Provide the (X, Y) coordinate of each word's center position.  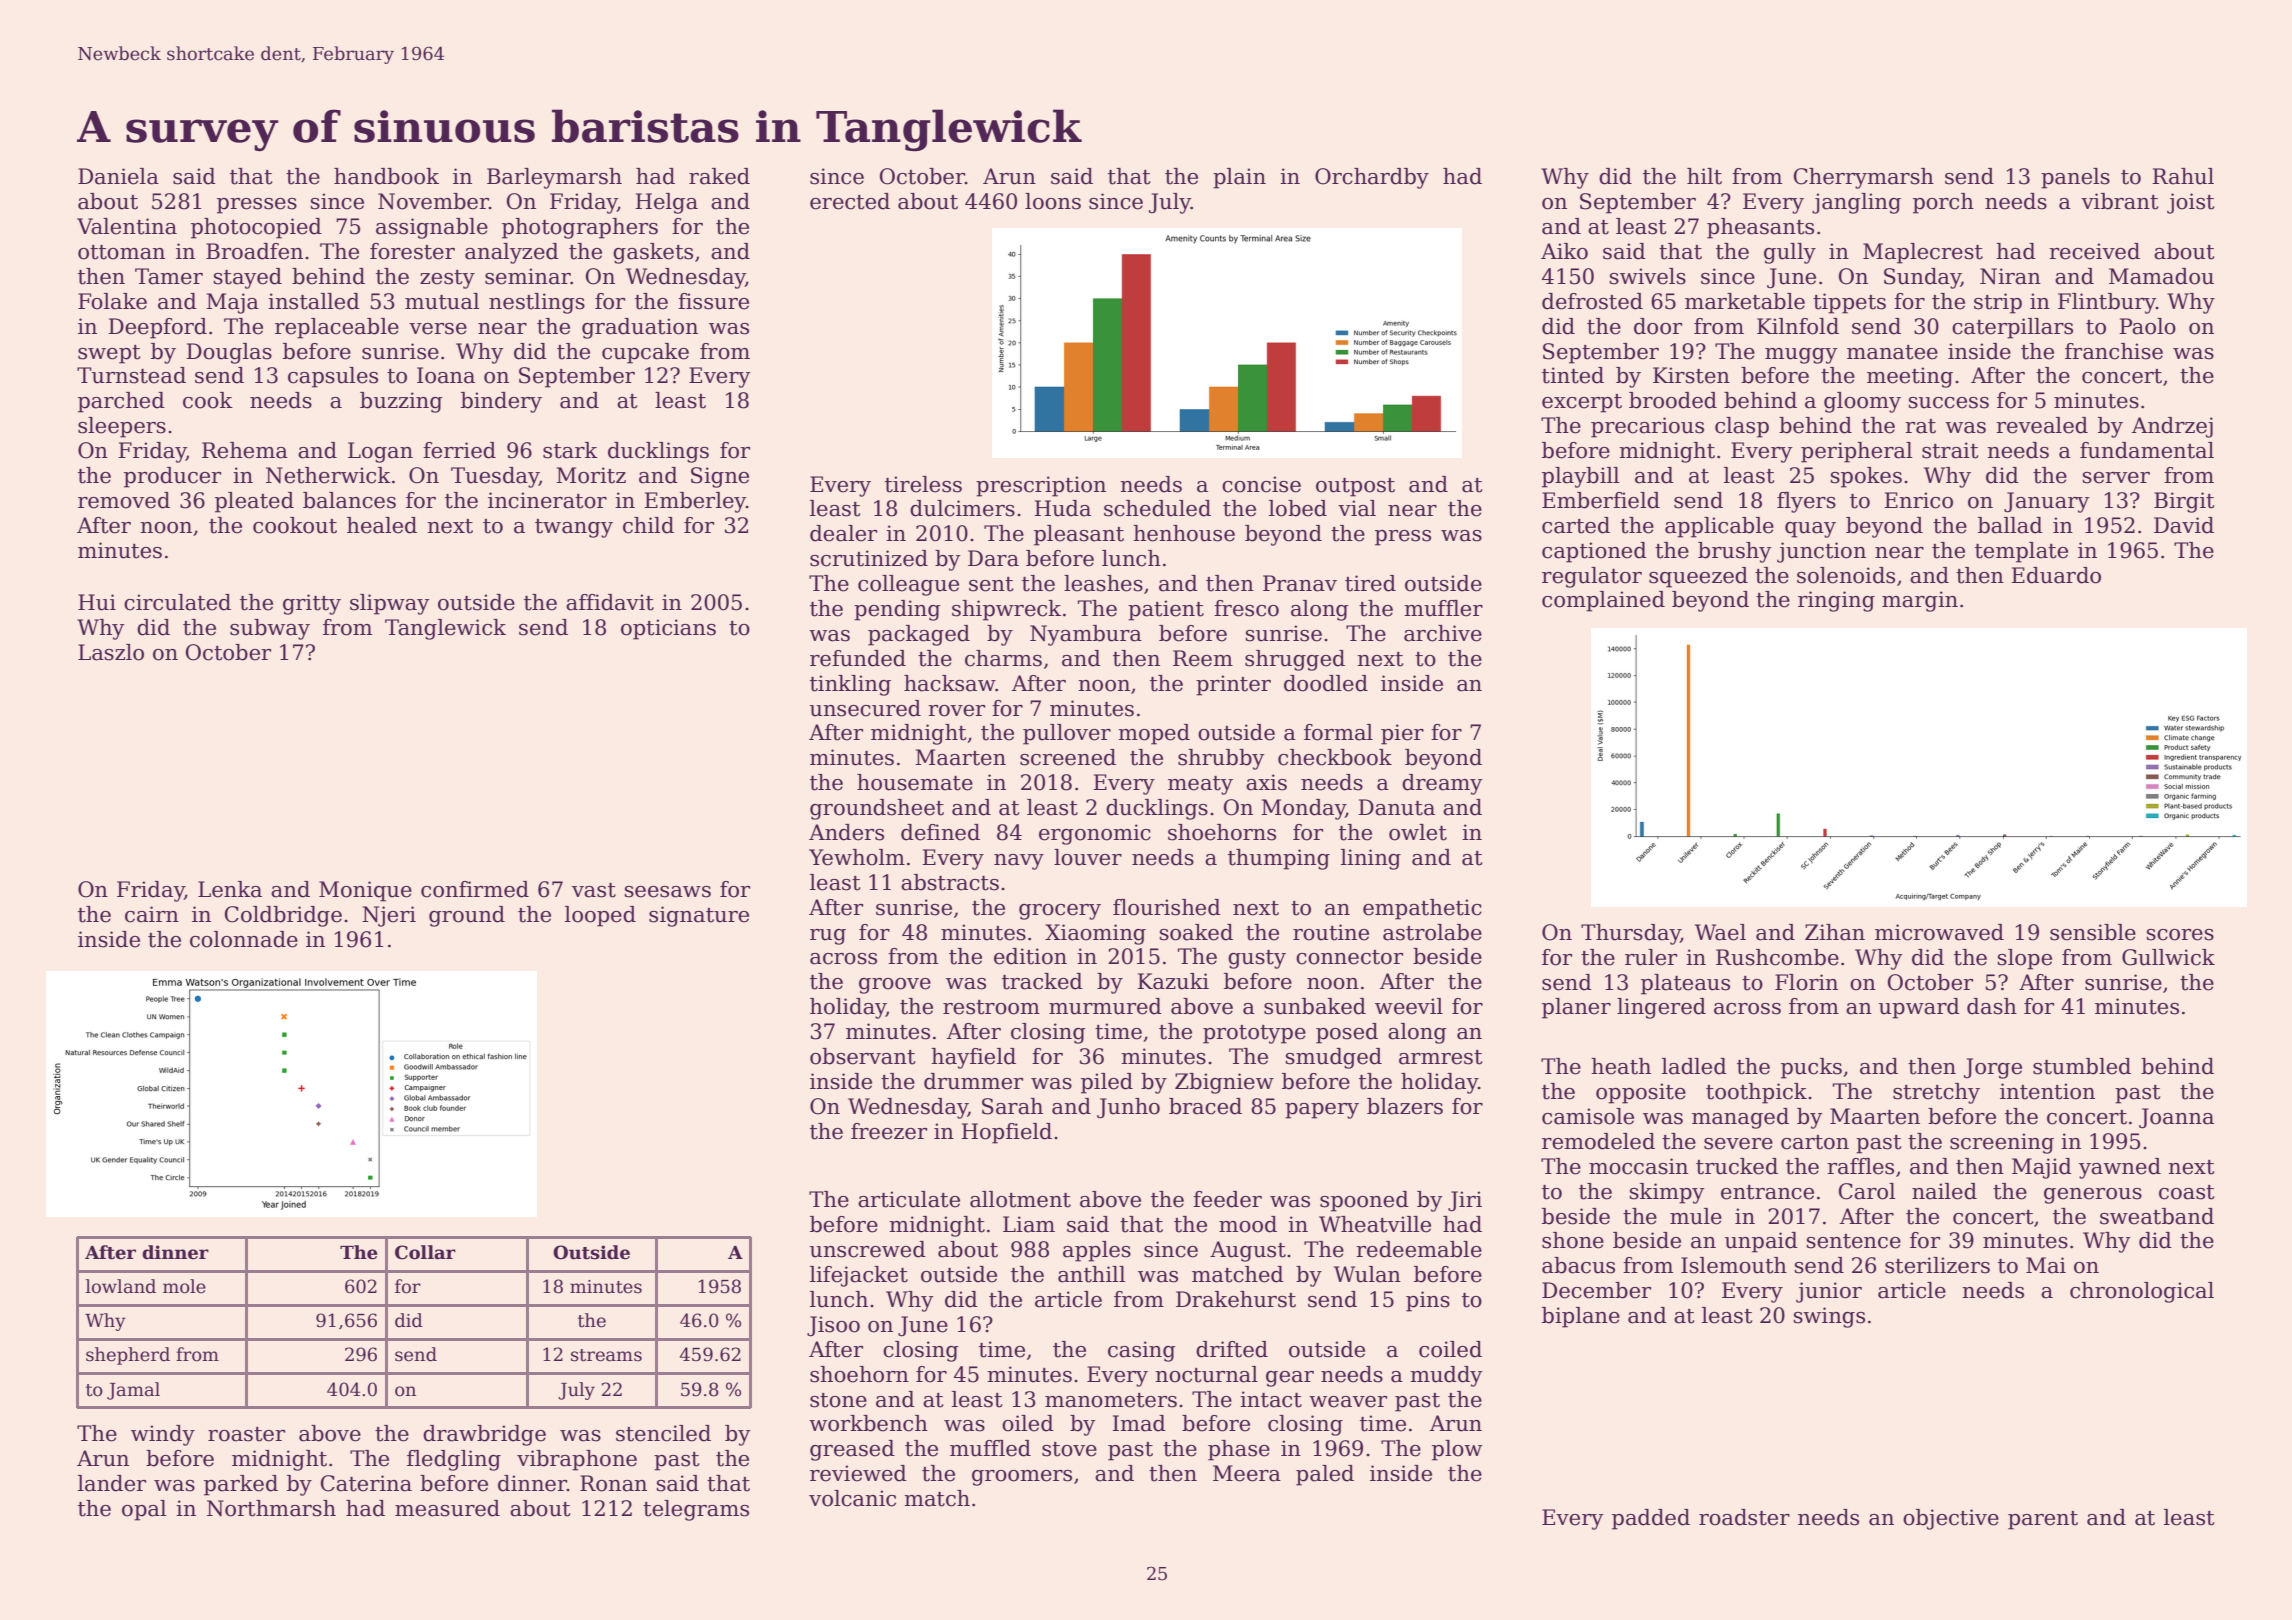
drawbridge (484, 1435)
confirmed (475, 889)
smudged (1333, 1058)
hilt (1704, 176)
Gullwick (2168, 957)
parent (2043, 1520)
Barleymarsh (554, 178)
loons (1053, 201)
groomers (1022, 1478)
